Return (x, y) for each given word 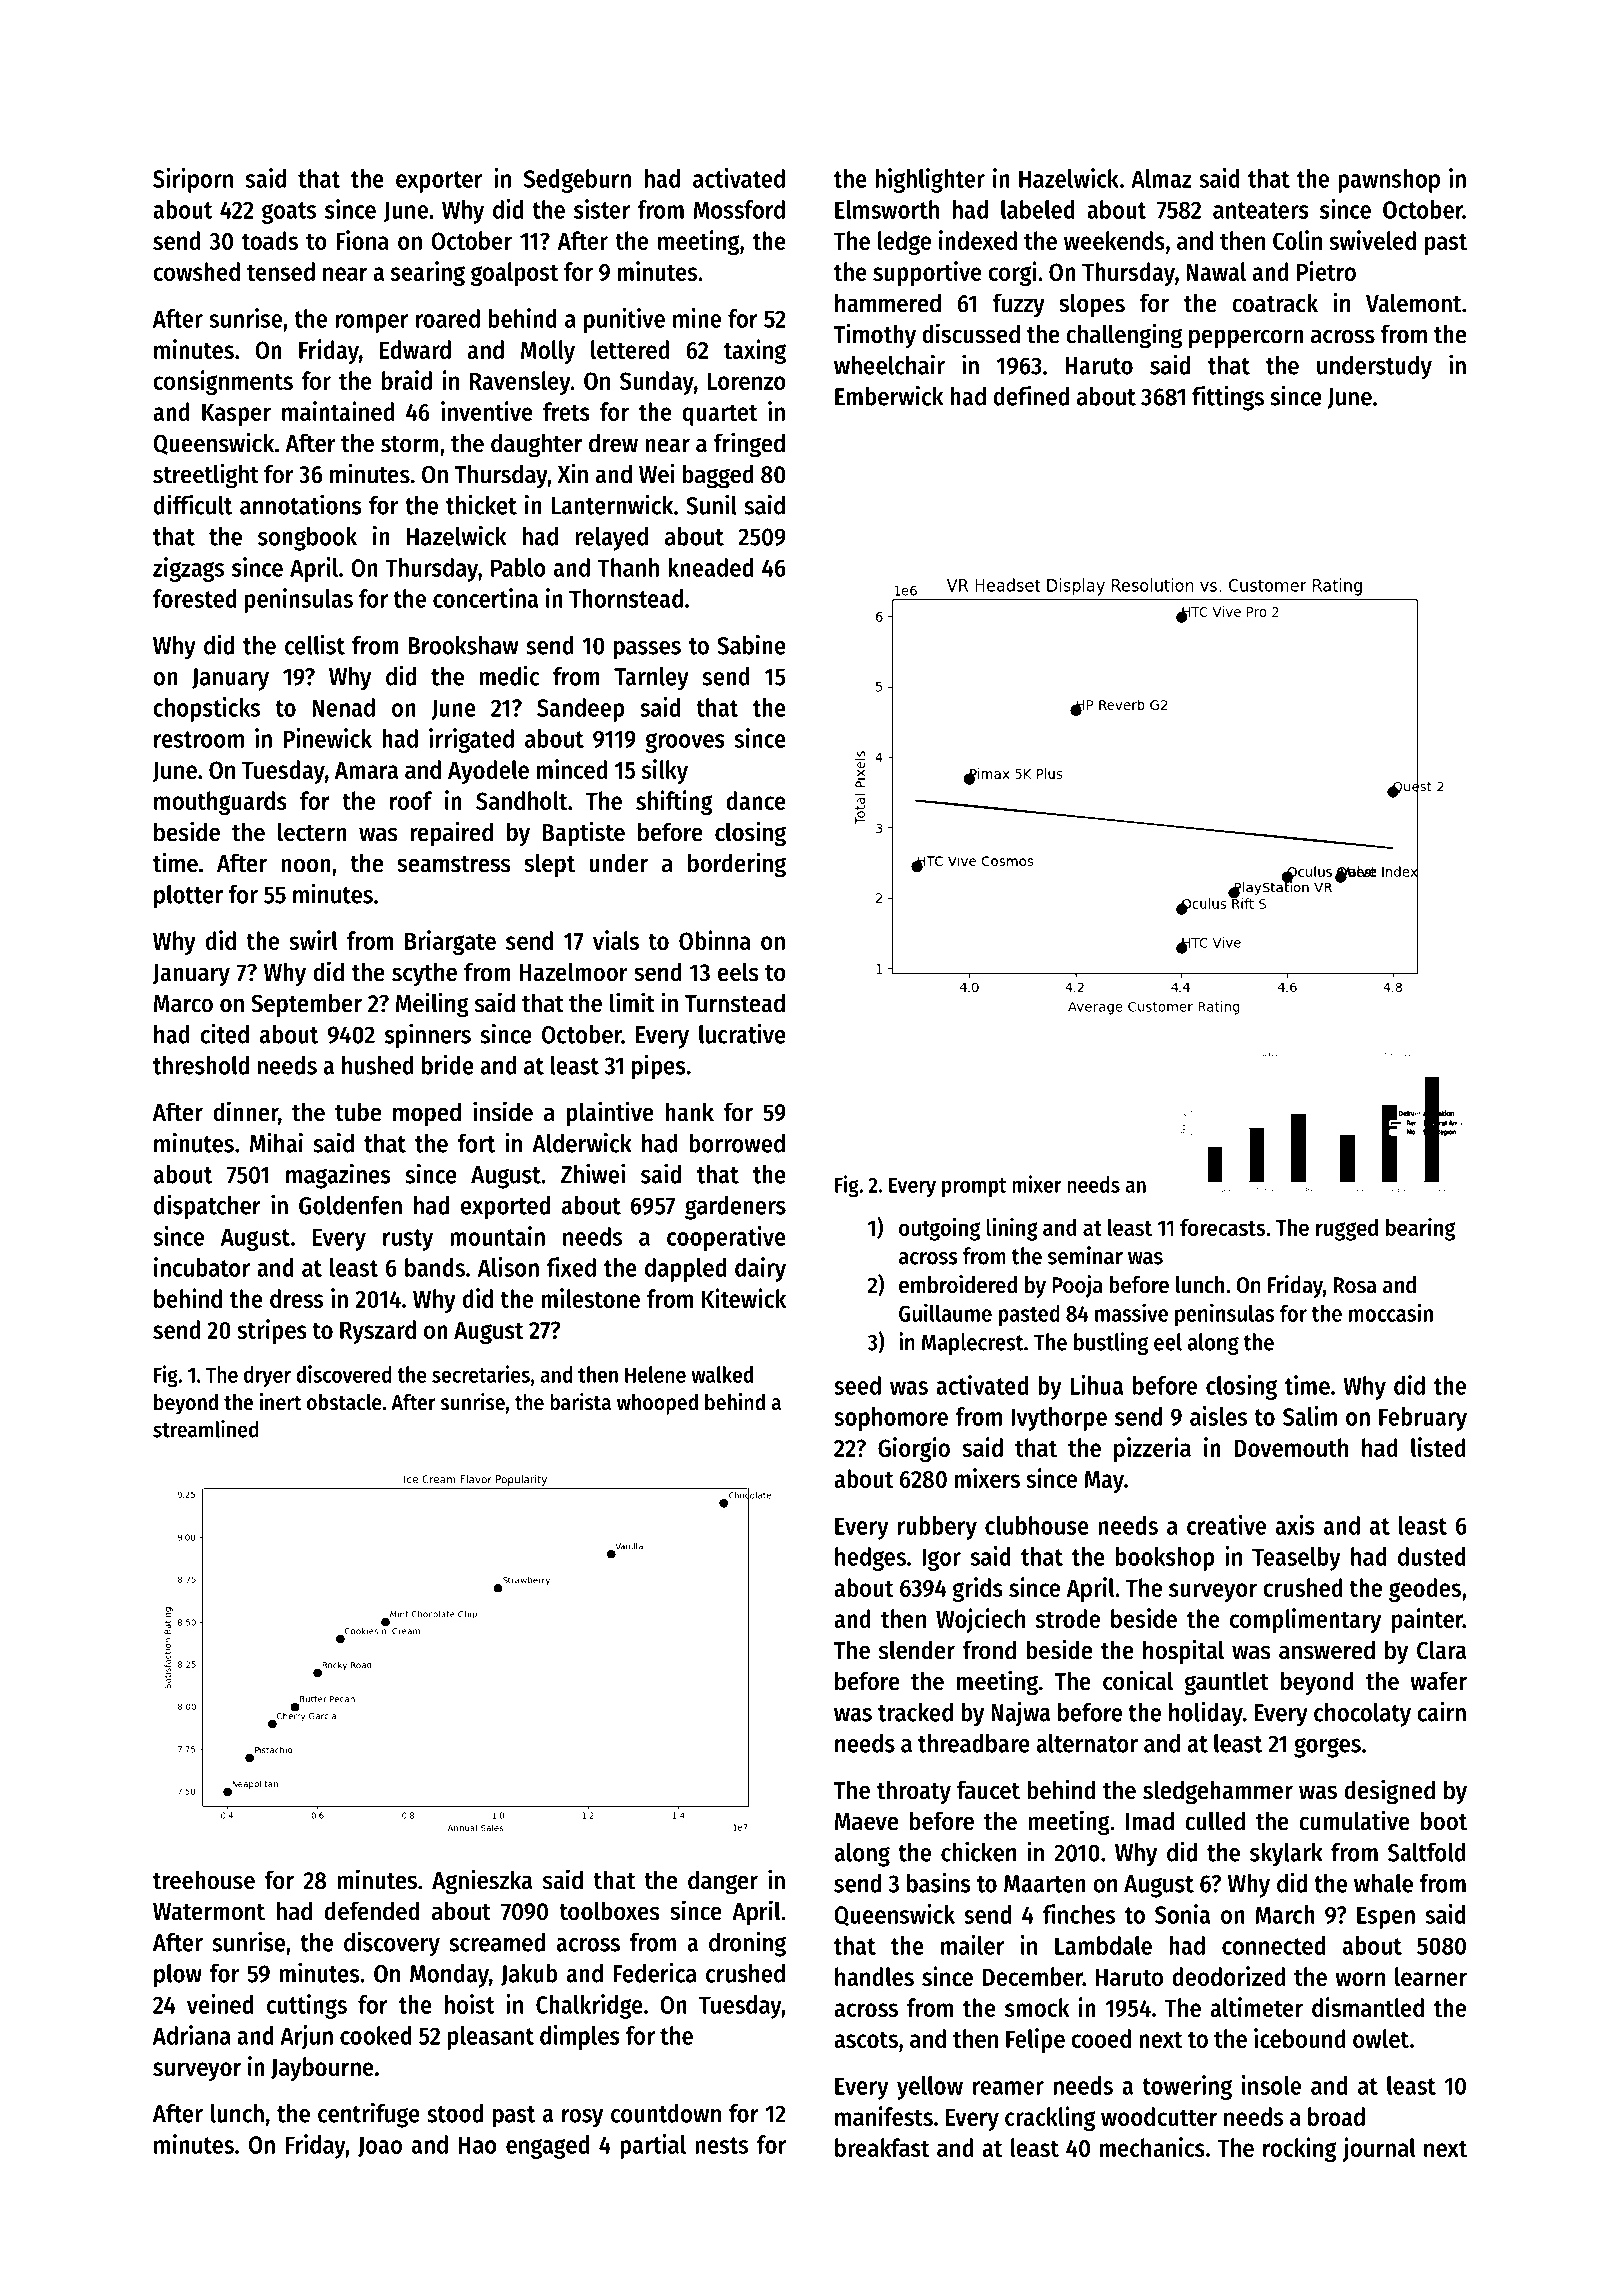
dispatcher (207, 1207)
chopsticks (206, 709)
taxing (755, 351)
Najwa (1020, 1714)
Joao (380, 2146)
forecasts (1222, 1227)
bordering (737, 865)
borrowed (737, 1143)
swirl (313, 940)
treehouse (204, 1880)
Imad (1150, 1821)
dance (756, 800)
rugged (1347, 1230)
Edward (415, 349)
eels (738, 972)
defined (1031, 396)
